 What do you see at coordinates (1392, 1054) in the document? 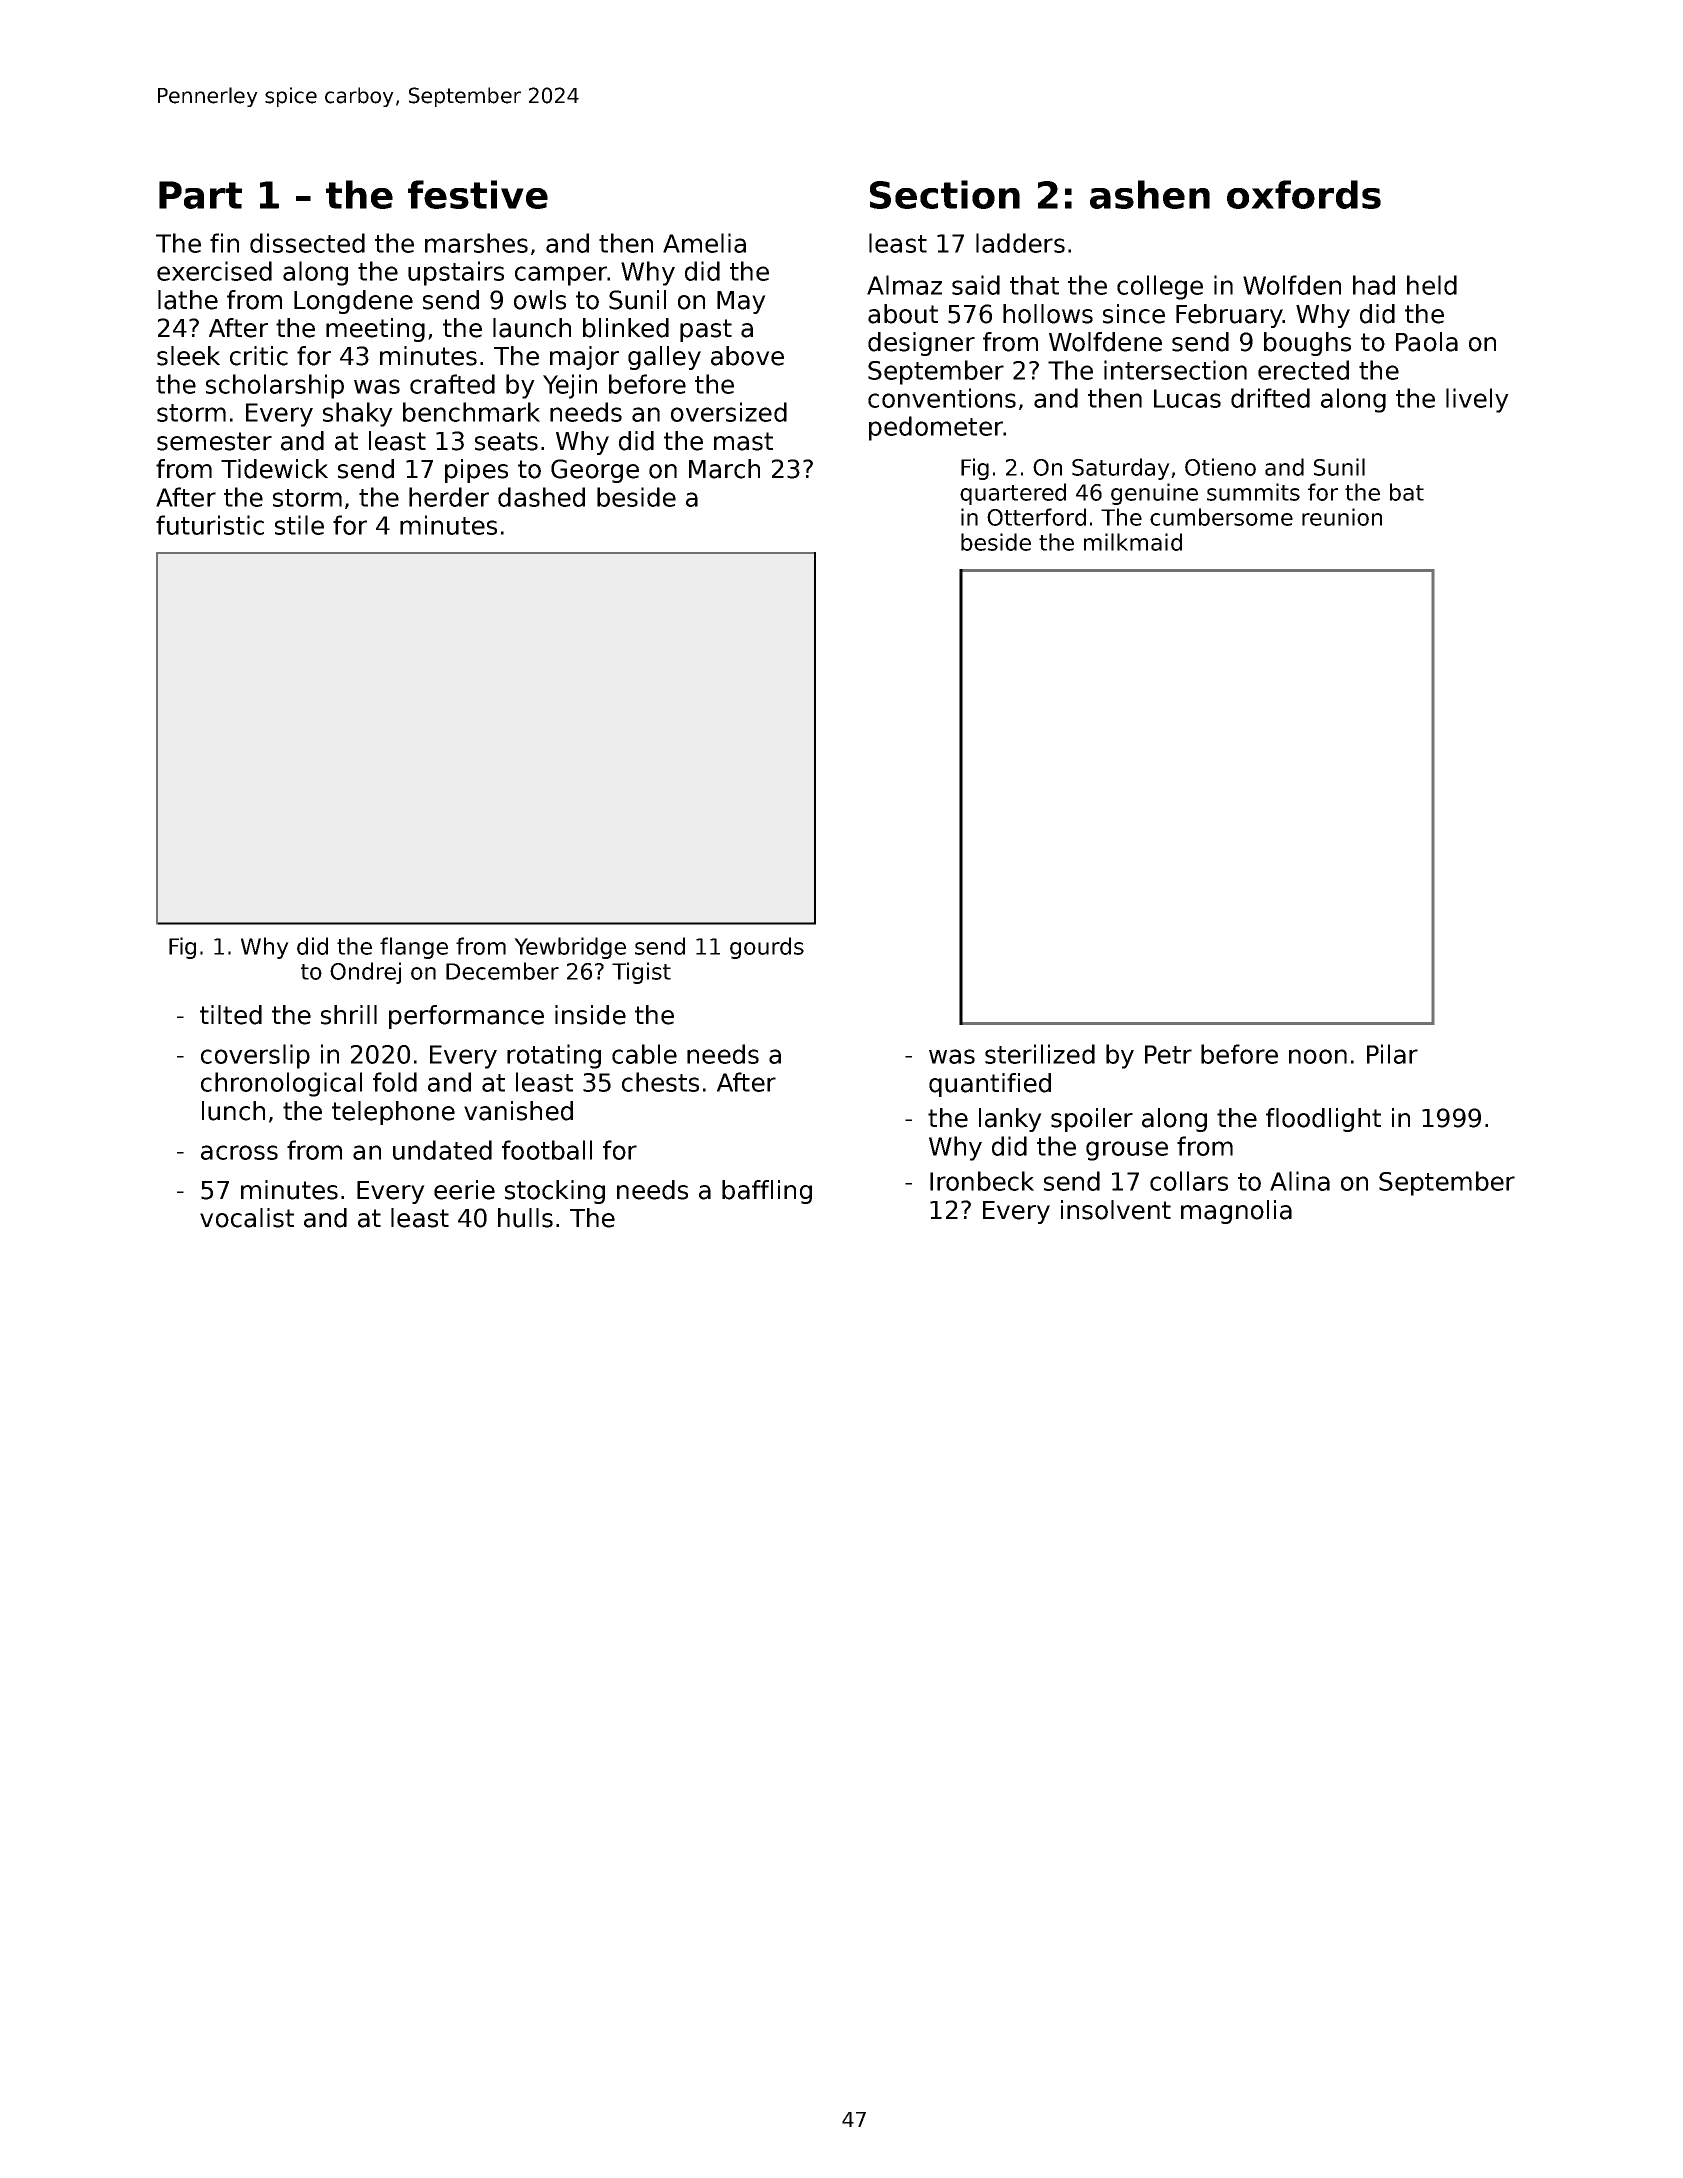
I see `Pilar` at bounding box center [1392, 1054].
